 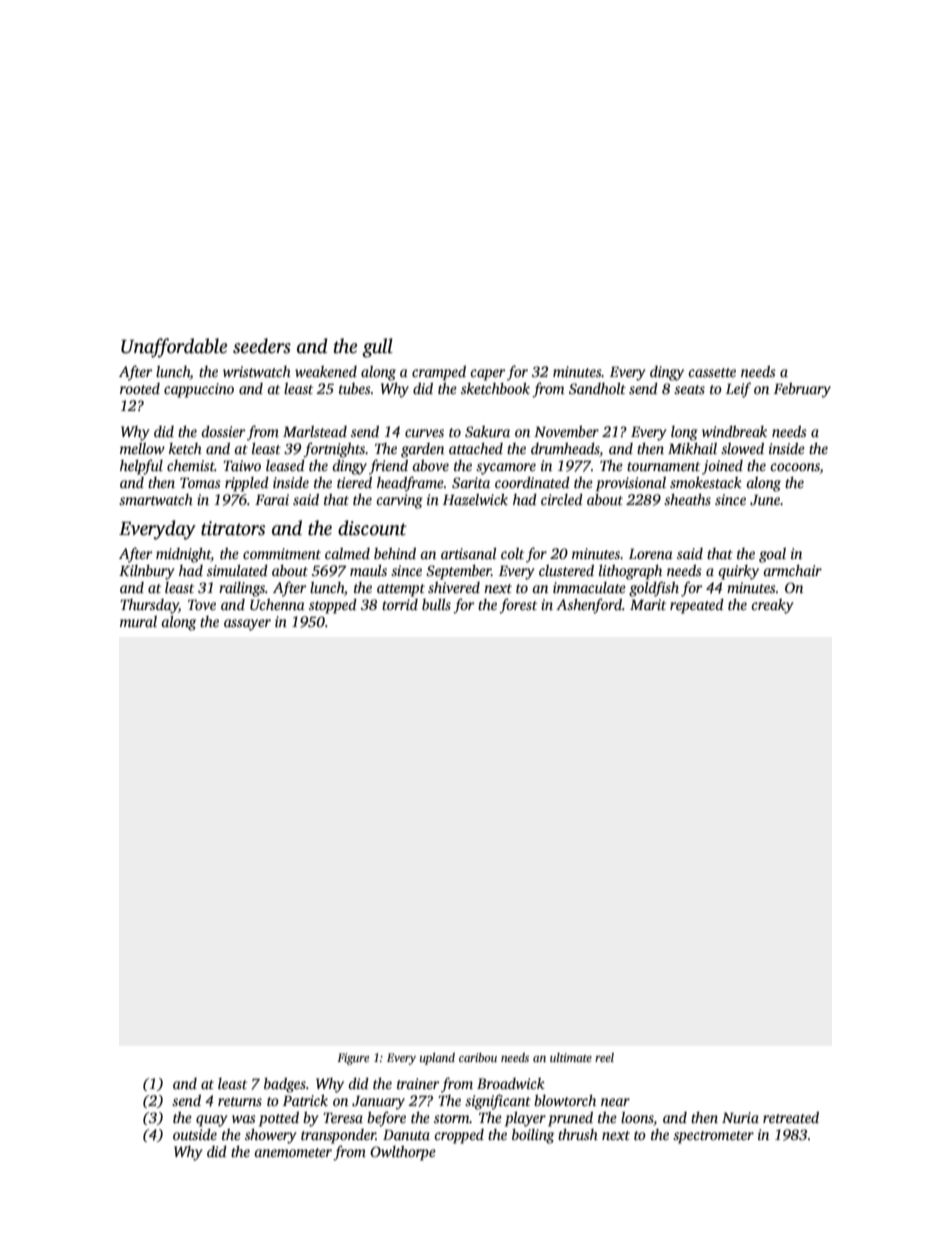 What do you see at coordinates (353, 1059) in the image?
I see `Figure` at bounding box center [353, 1059].
